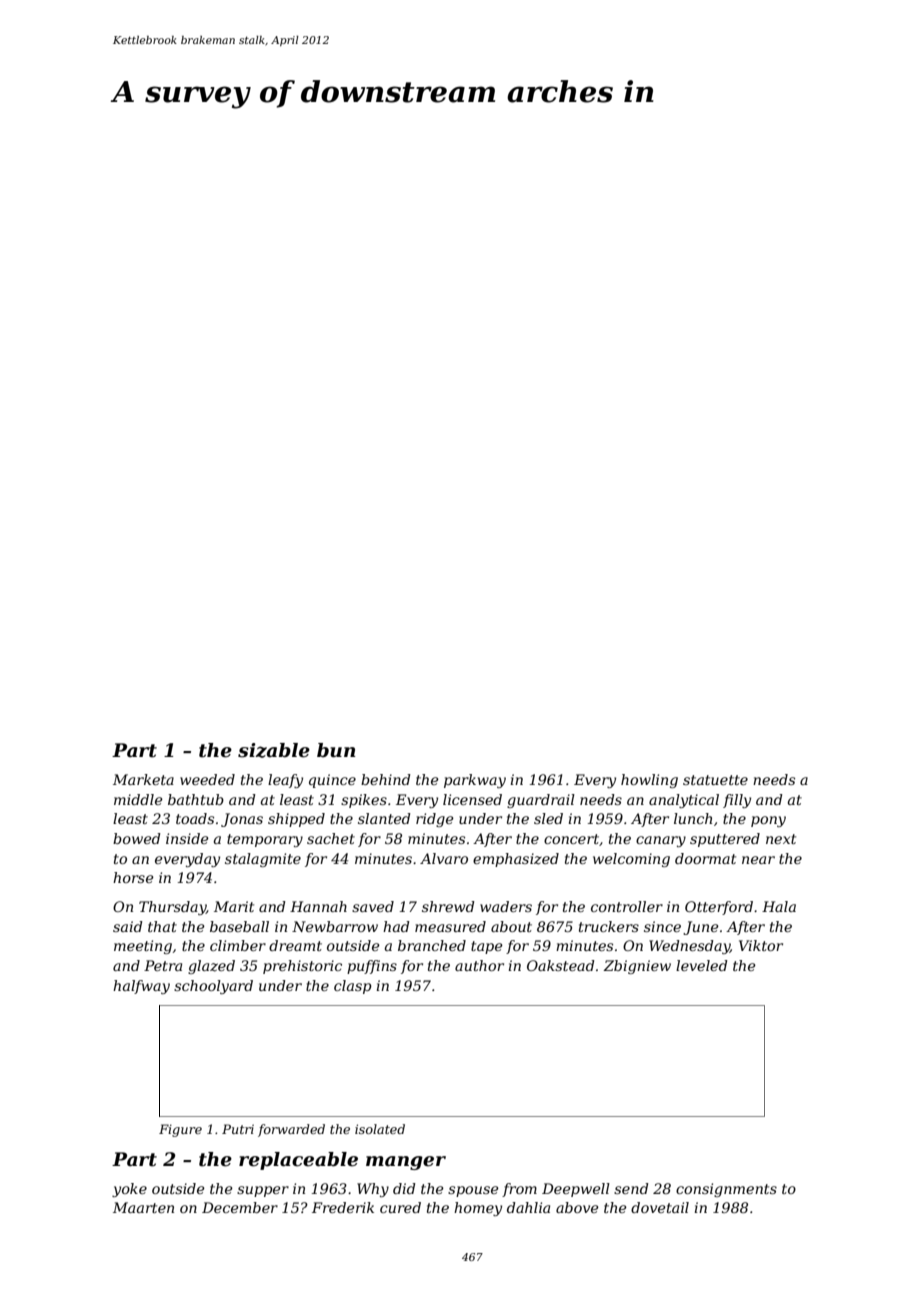  I want to click on Hannah, so click(318, 906).
